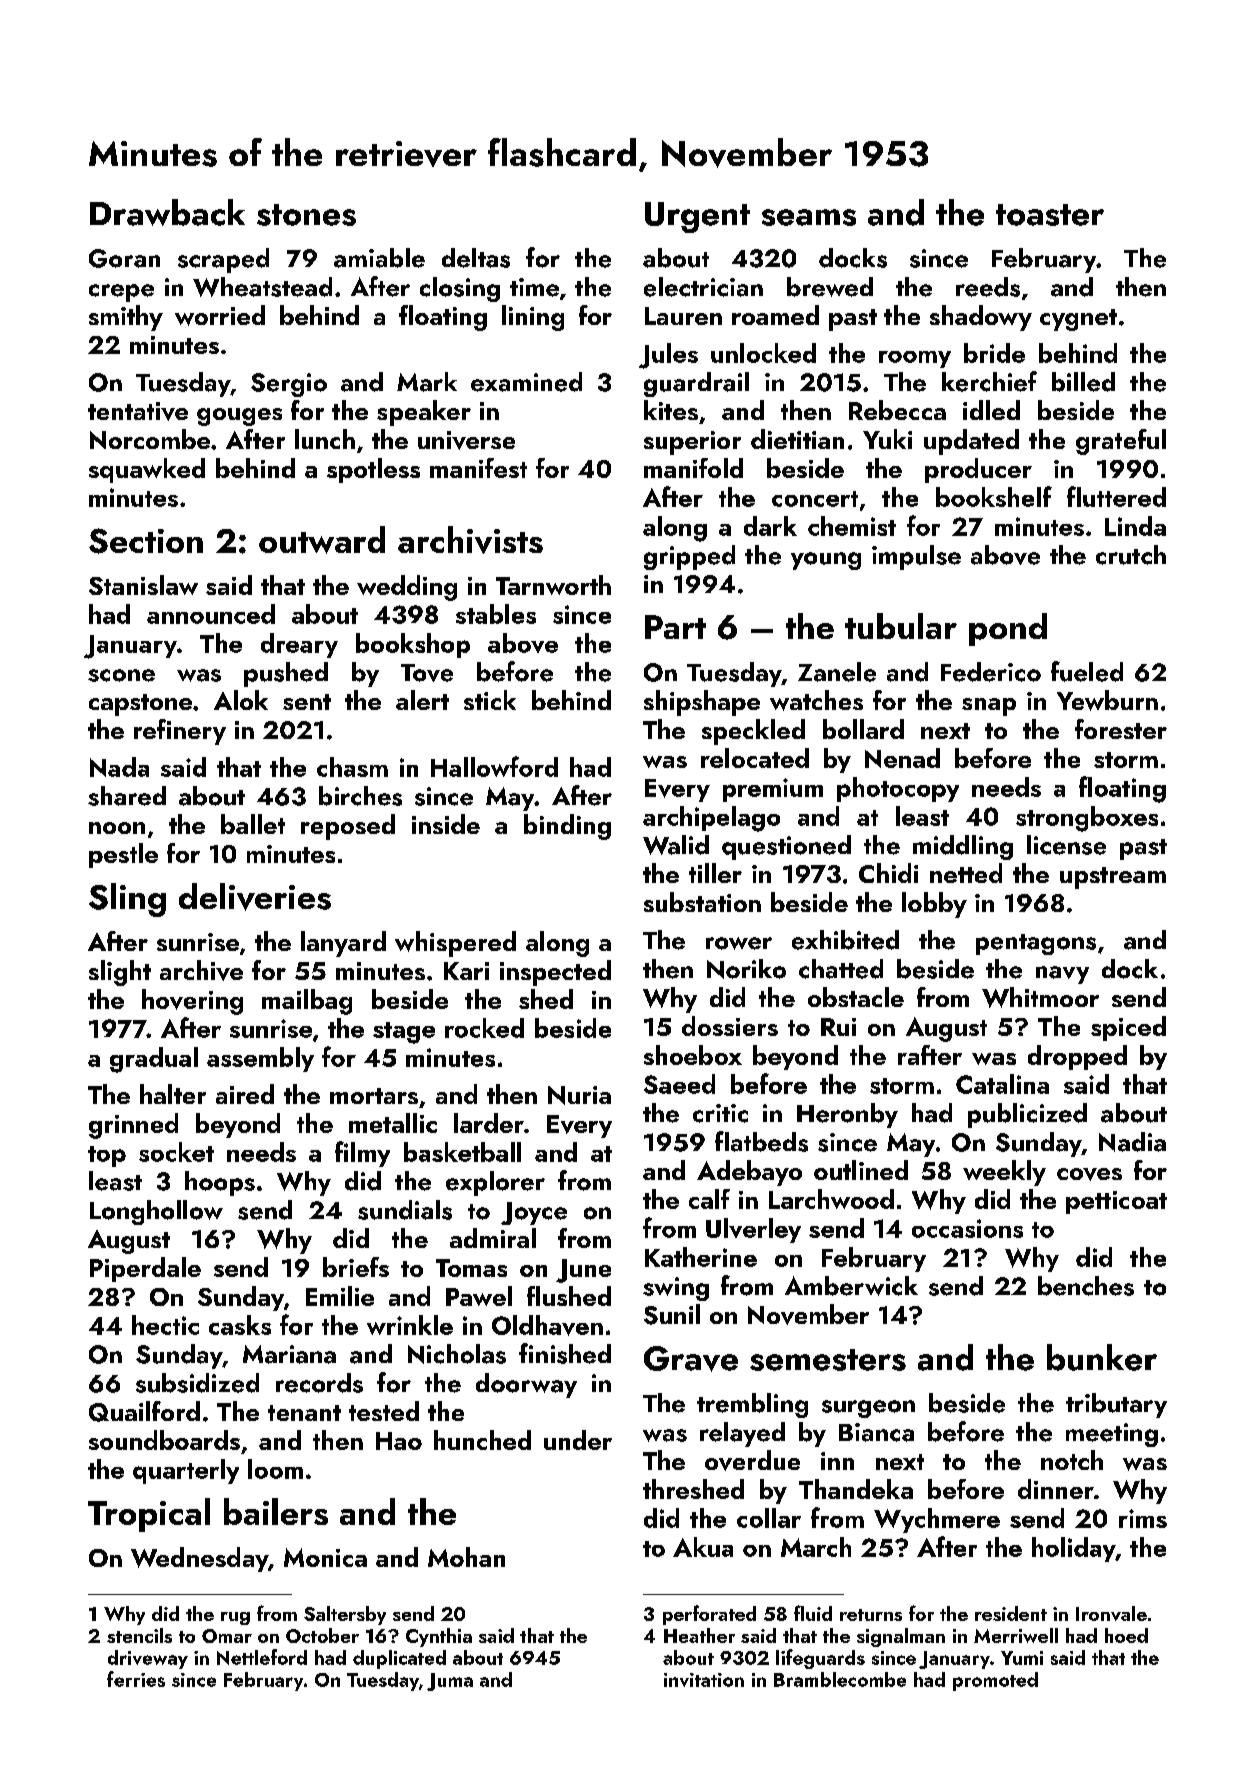 The image size is (1255, 1774). Describe the element at coordinates (752, 1405) in the image. I see `trembling` at that location.
